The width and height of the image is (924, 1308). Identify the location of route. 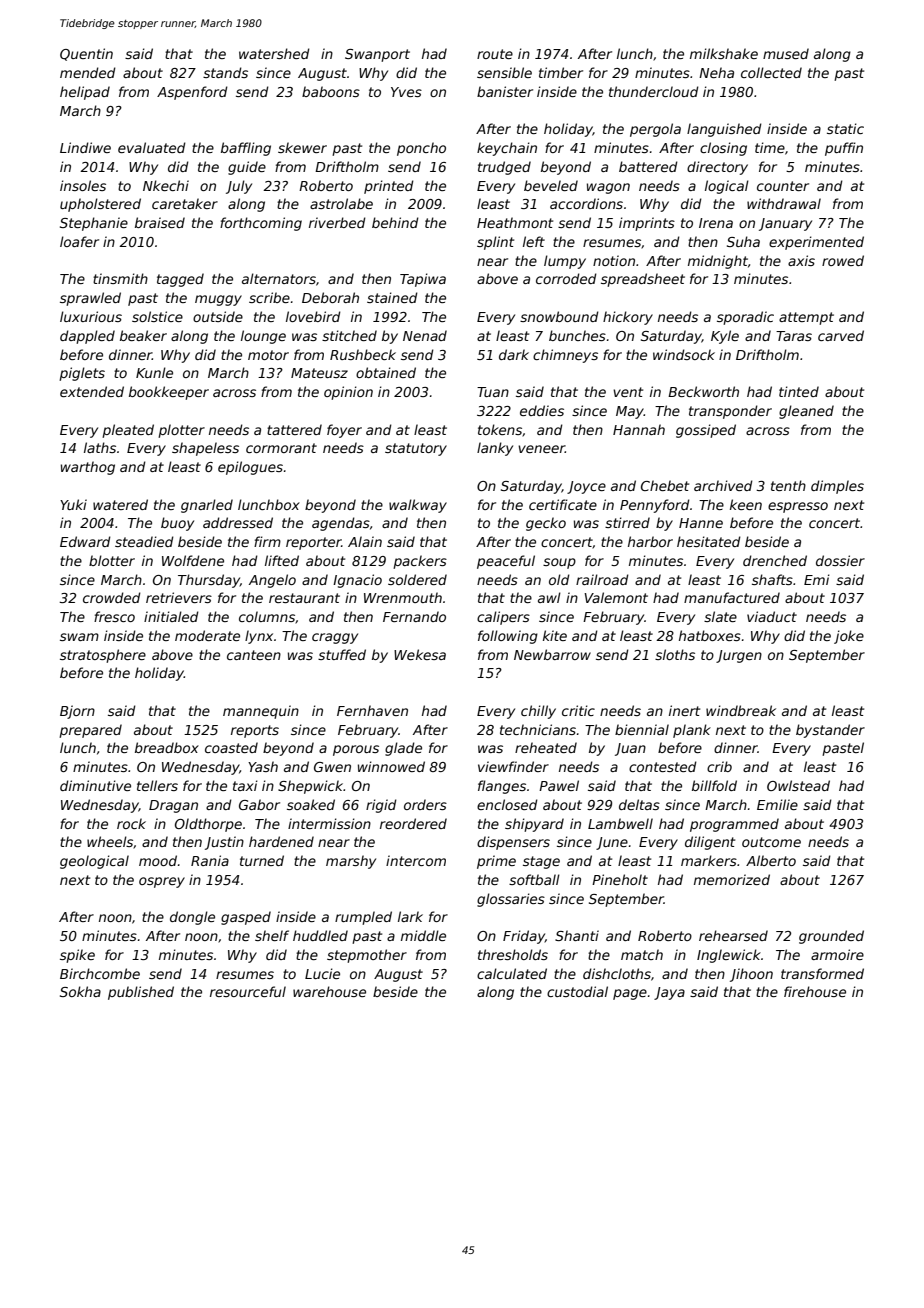
(495, 54).
